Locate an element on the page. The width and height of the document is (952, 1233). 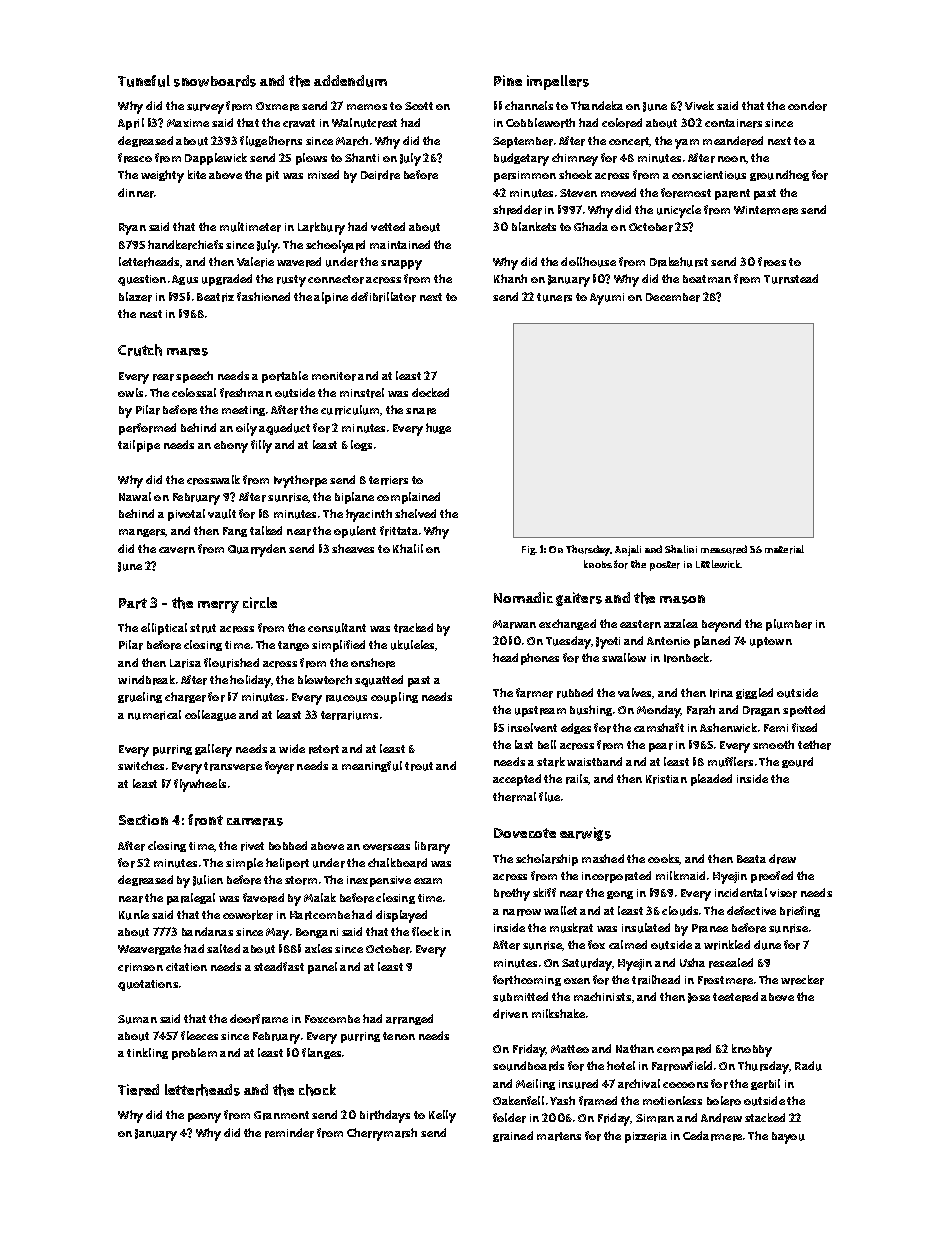
coupling is located at coordinates (394, 698).
